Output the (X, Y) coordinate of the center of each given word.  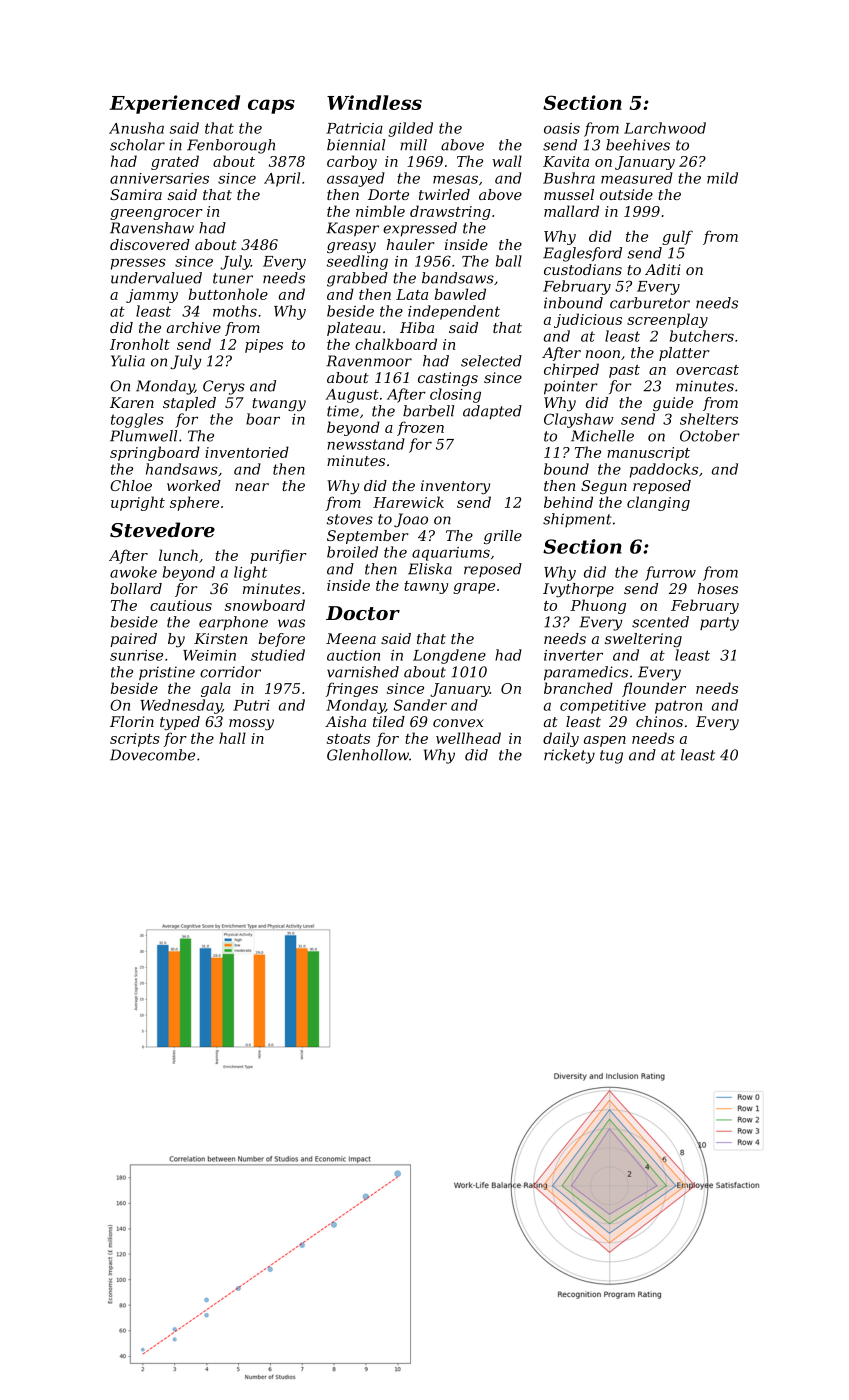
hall (232, 738)
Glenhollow (368, 755)
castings (448, 379)
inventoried (247, 452)
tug (611, 757)
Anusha (136, 128)
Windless (374, 102)
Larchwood (665, 128)
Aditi (662, 269)
